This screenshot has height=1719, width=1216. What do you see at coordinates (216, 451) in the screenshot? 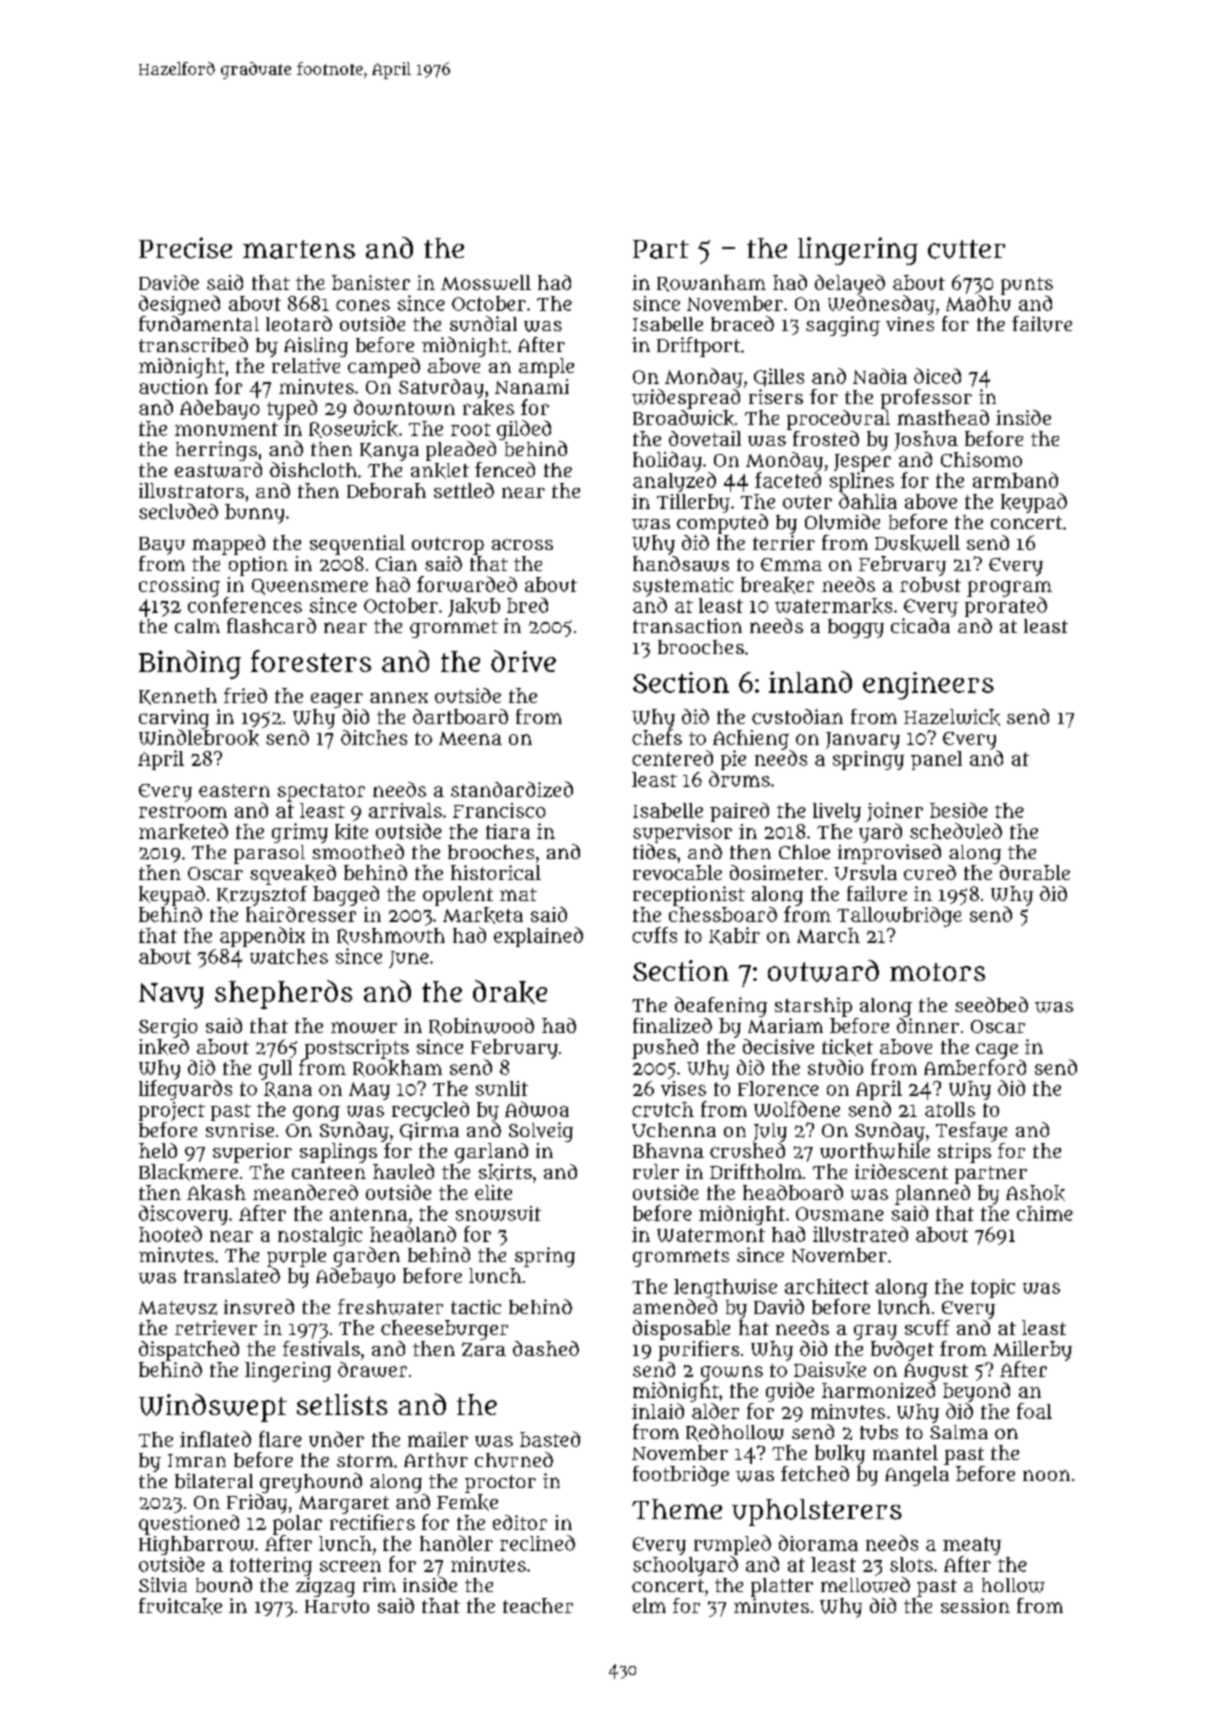
I see `herrings` at bounding box center [216, 451].
